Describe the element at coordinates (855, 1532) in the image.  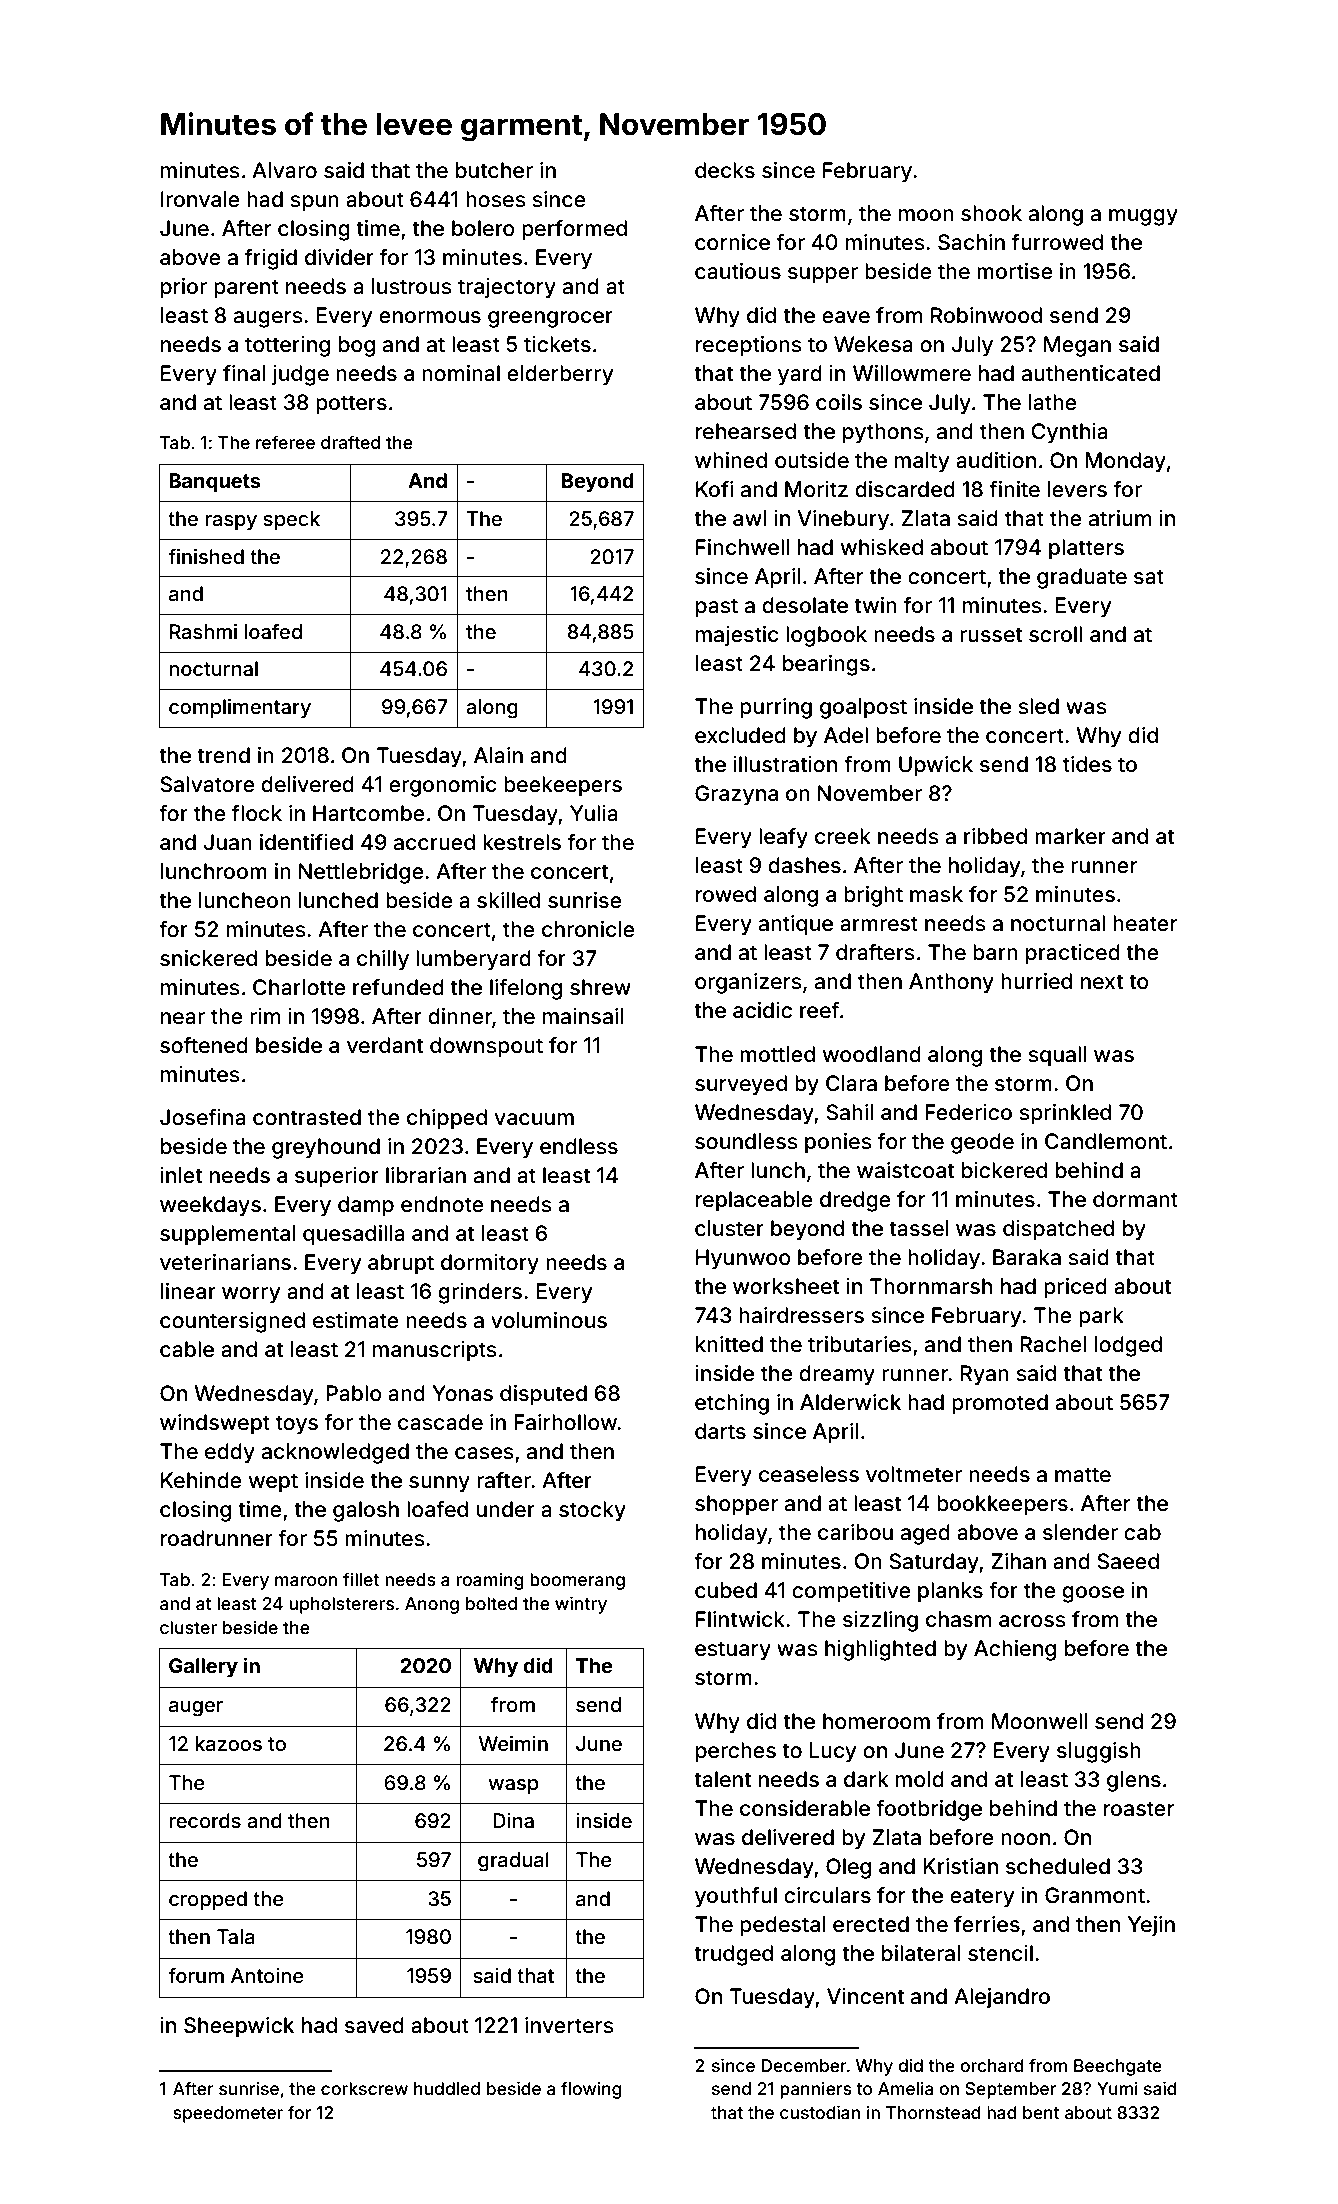
I see `caribou` at that location.
